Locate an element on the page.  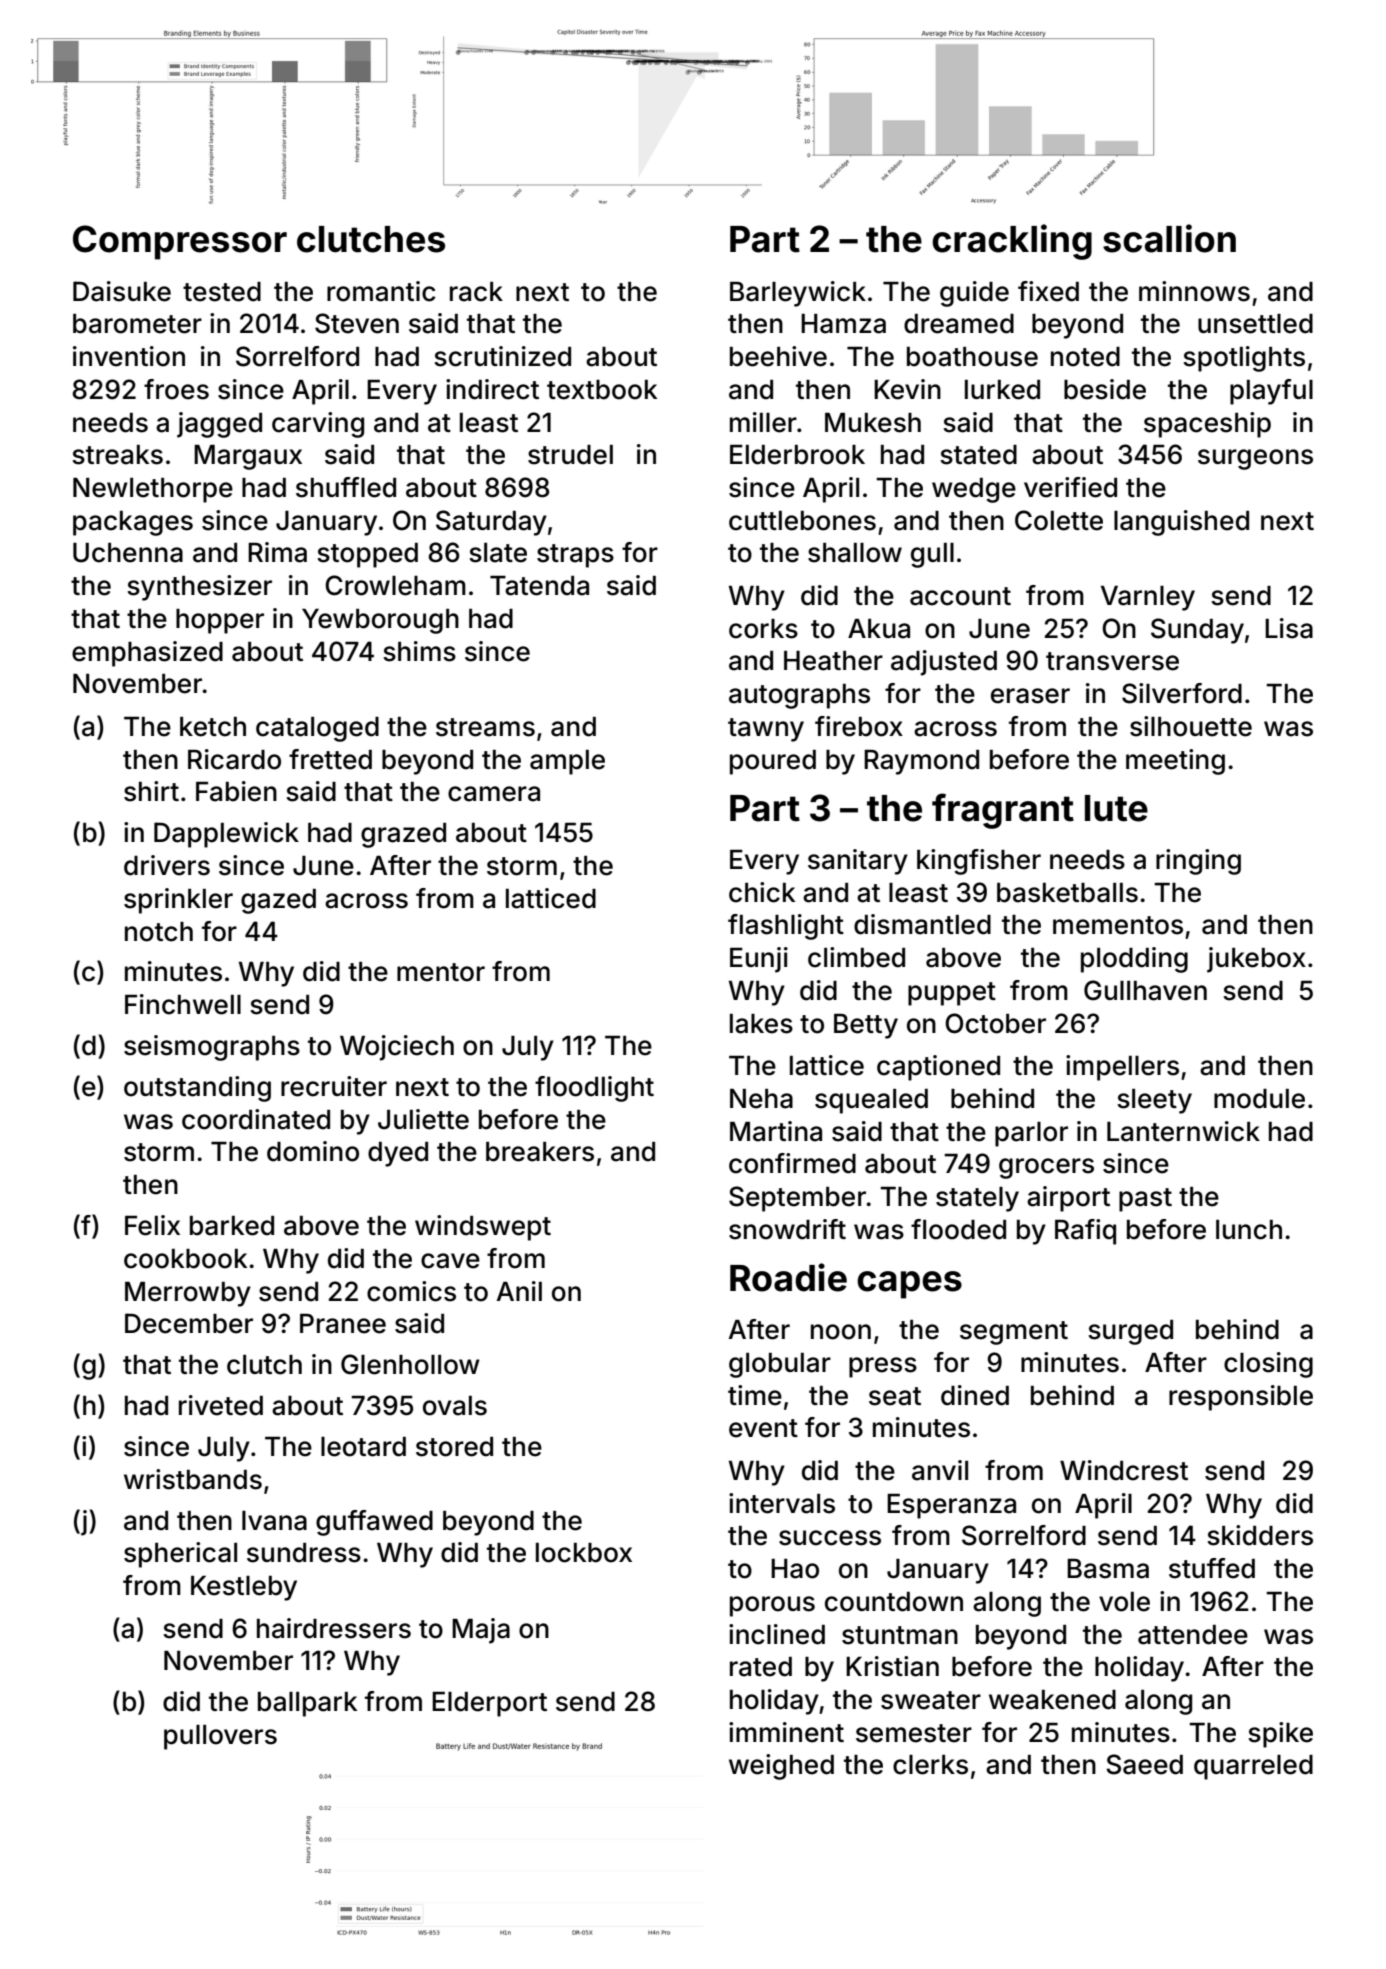
intervals is located at coordinates (782, 1503).
